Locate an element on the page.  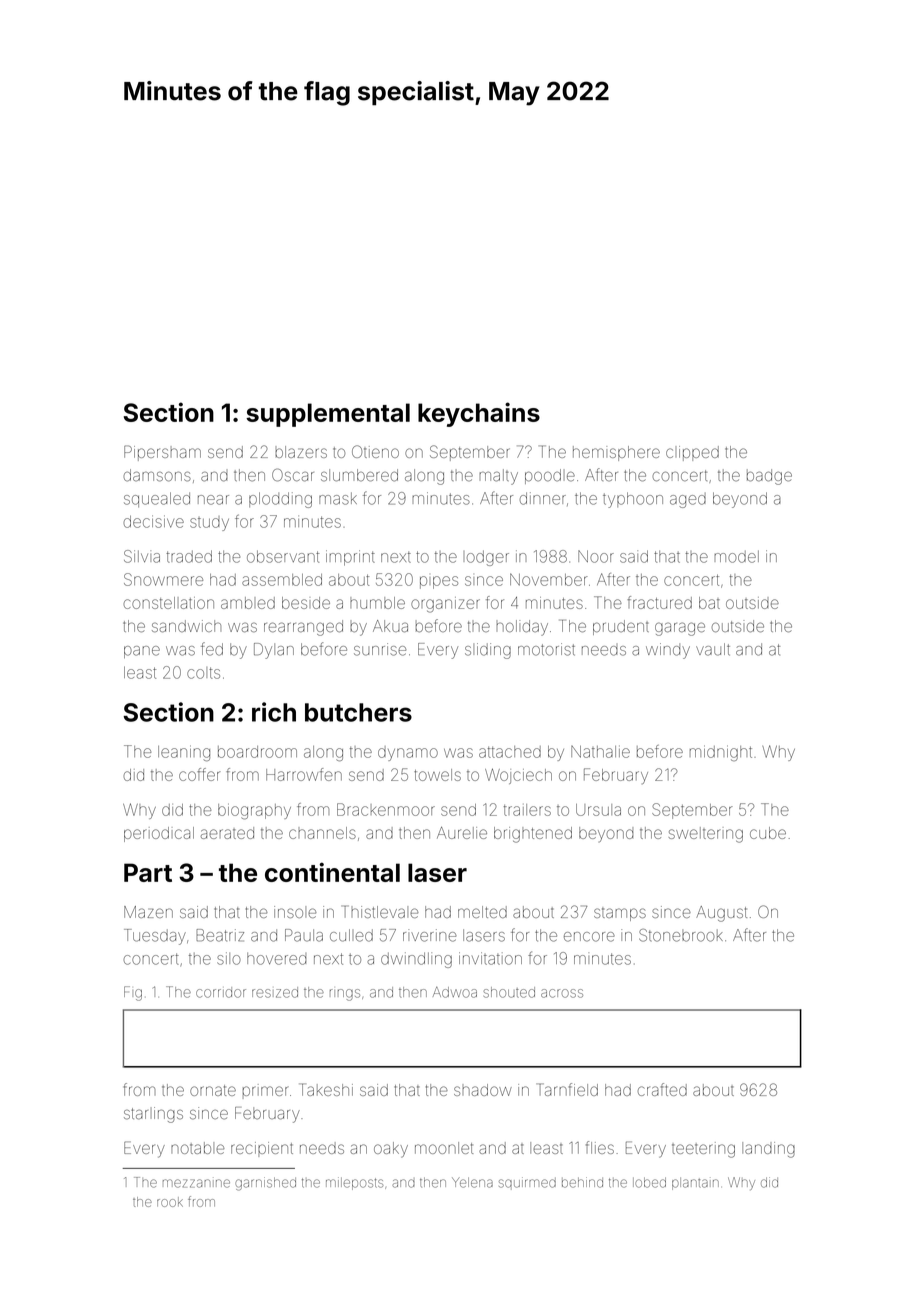
keychains is located at coordinates (479, 414).
